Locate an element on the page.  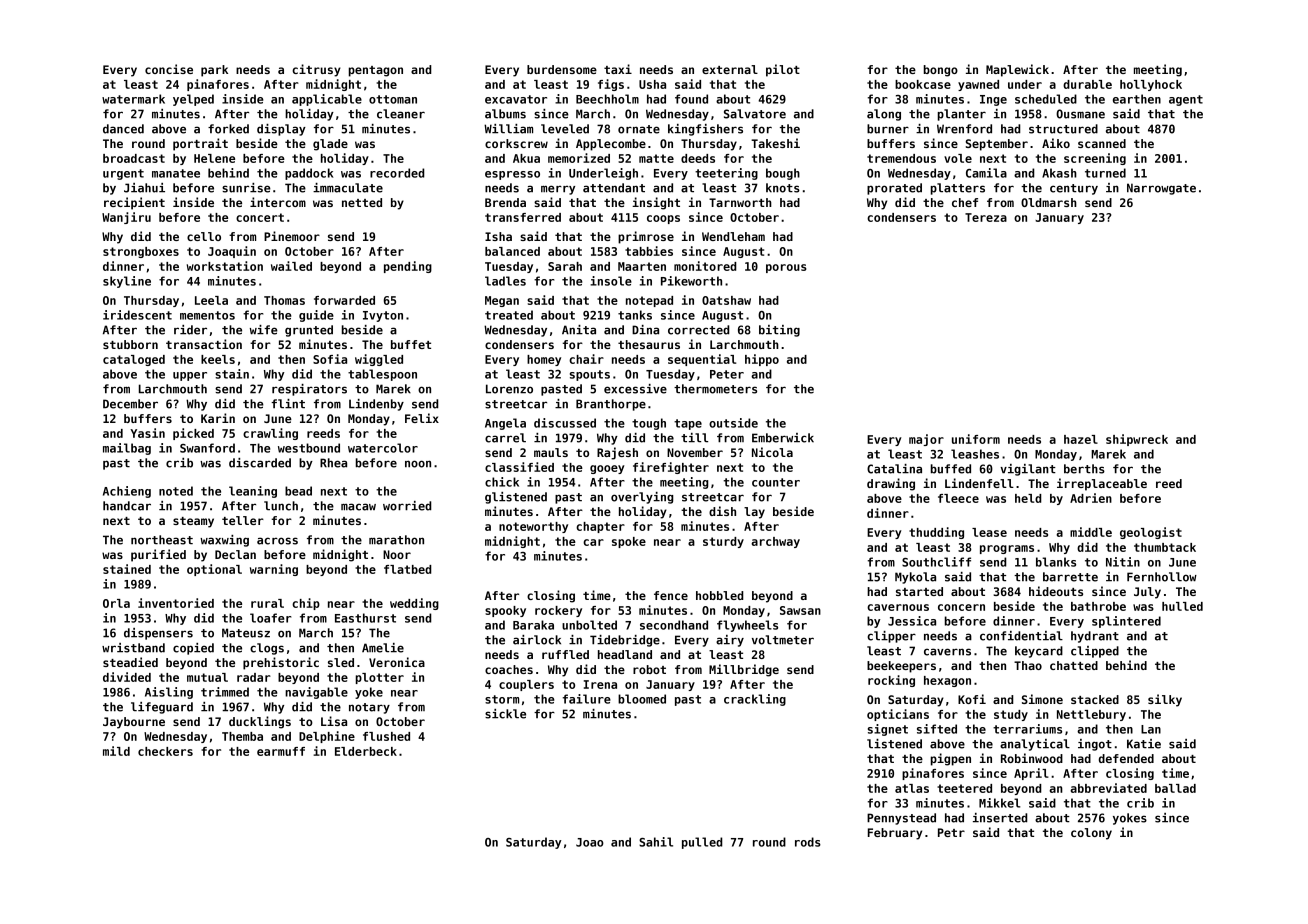
leaning is located at coordinates (253, 492).
